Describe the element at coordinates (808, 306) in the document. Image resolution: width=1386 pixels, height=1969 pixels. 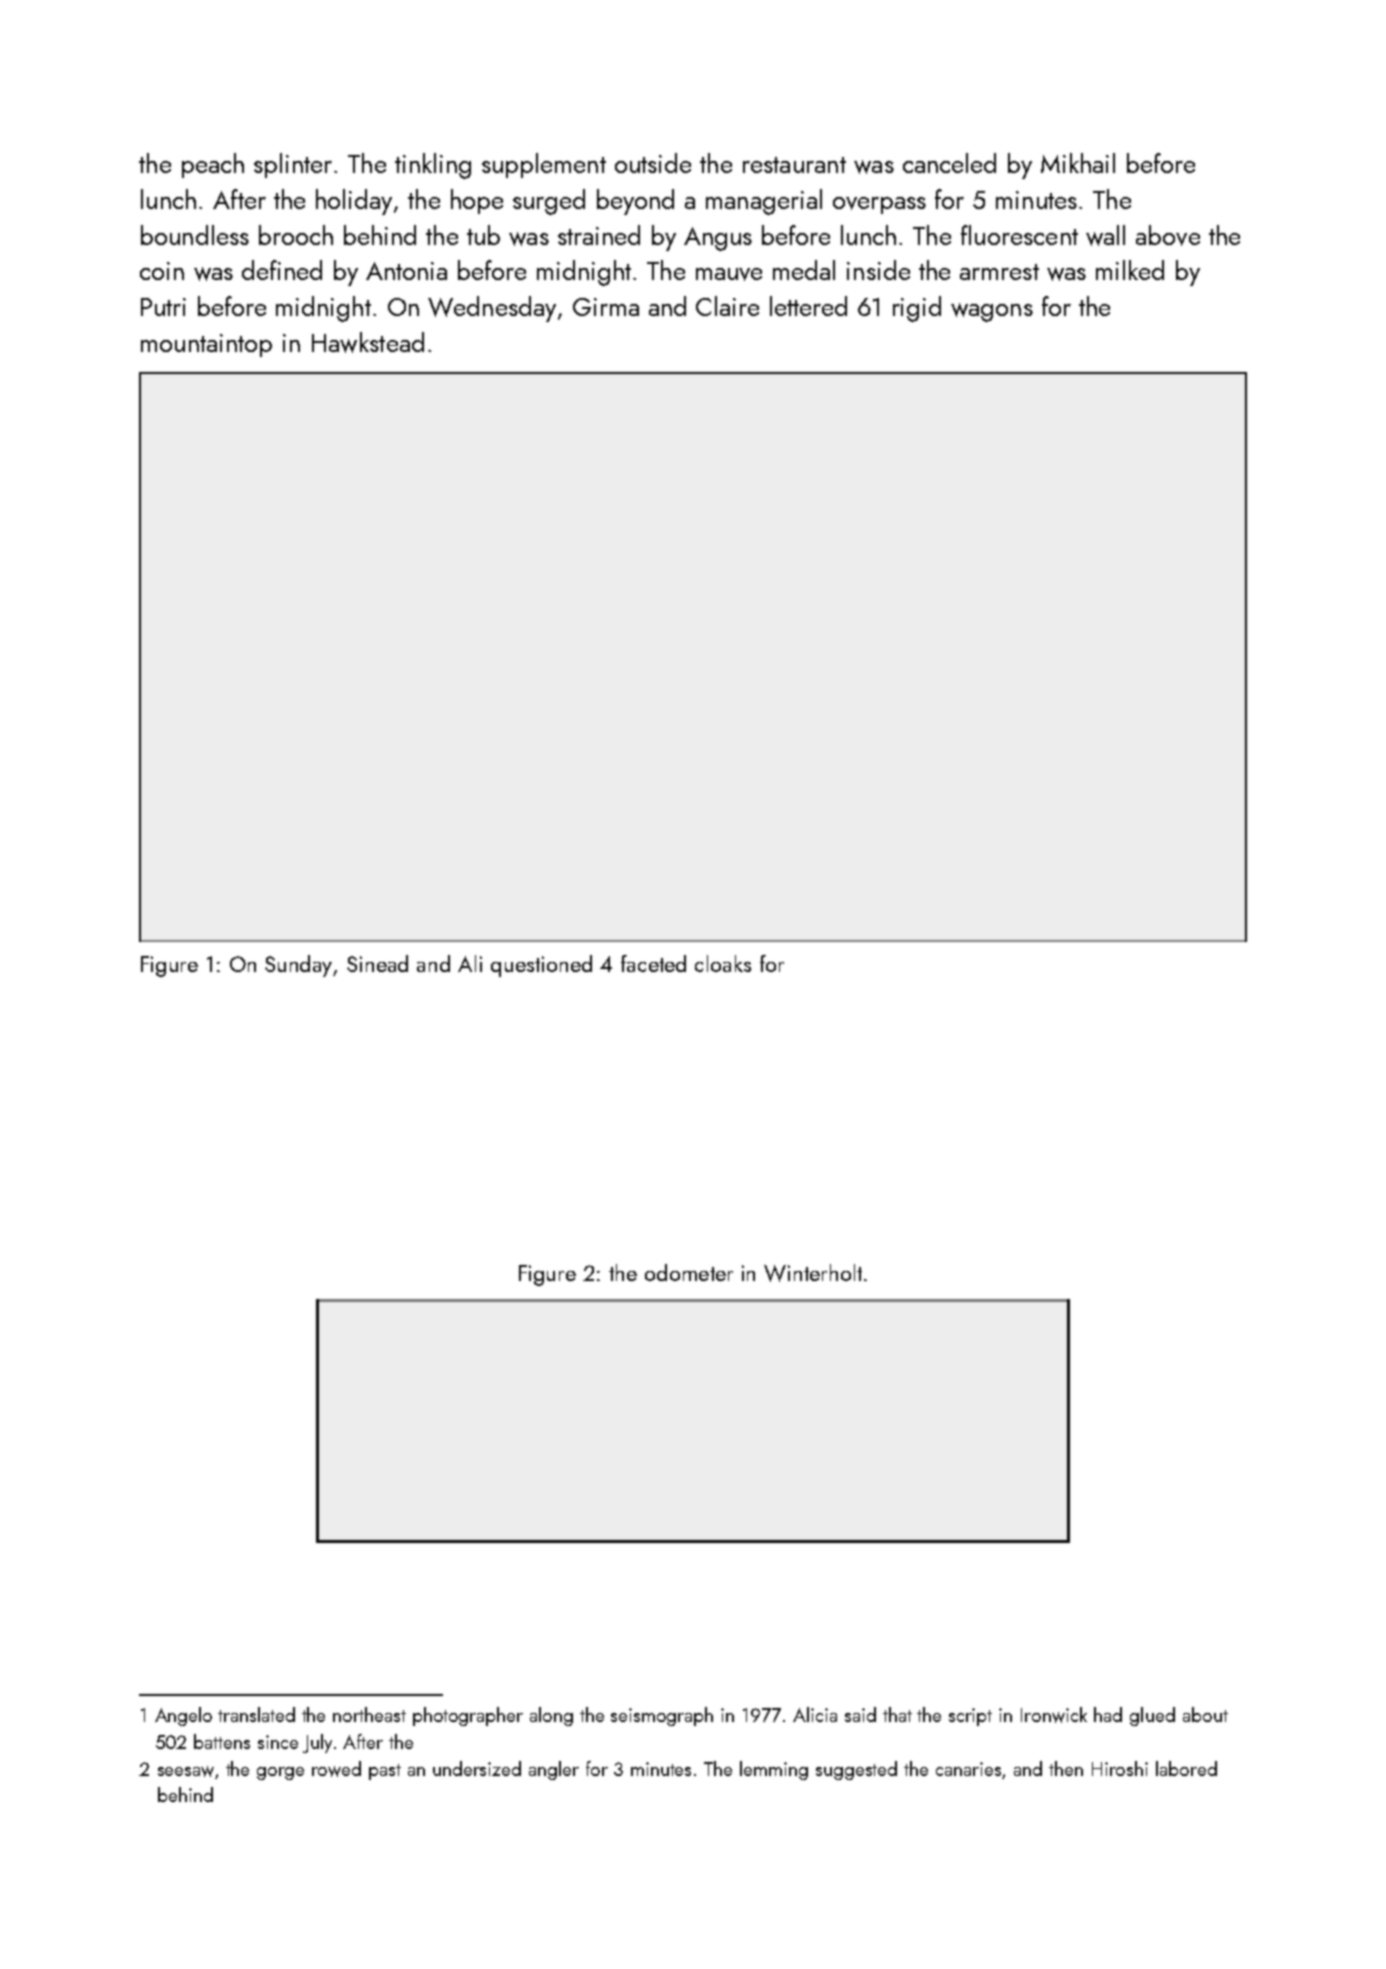
I see `lettered` at that location.
